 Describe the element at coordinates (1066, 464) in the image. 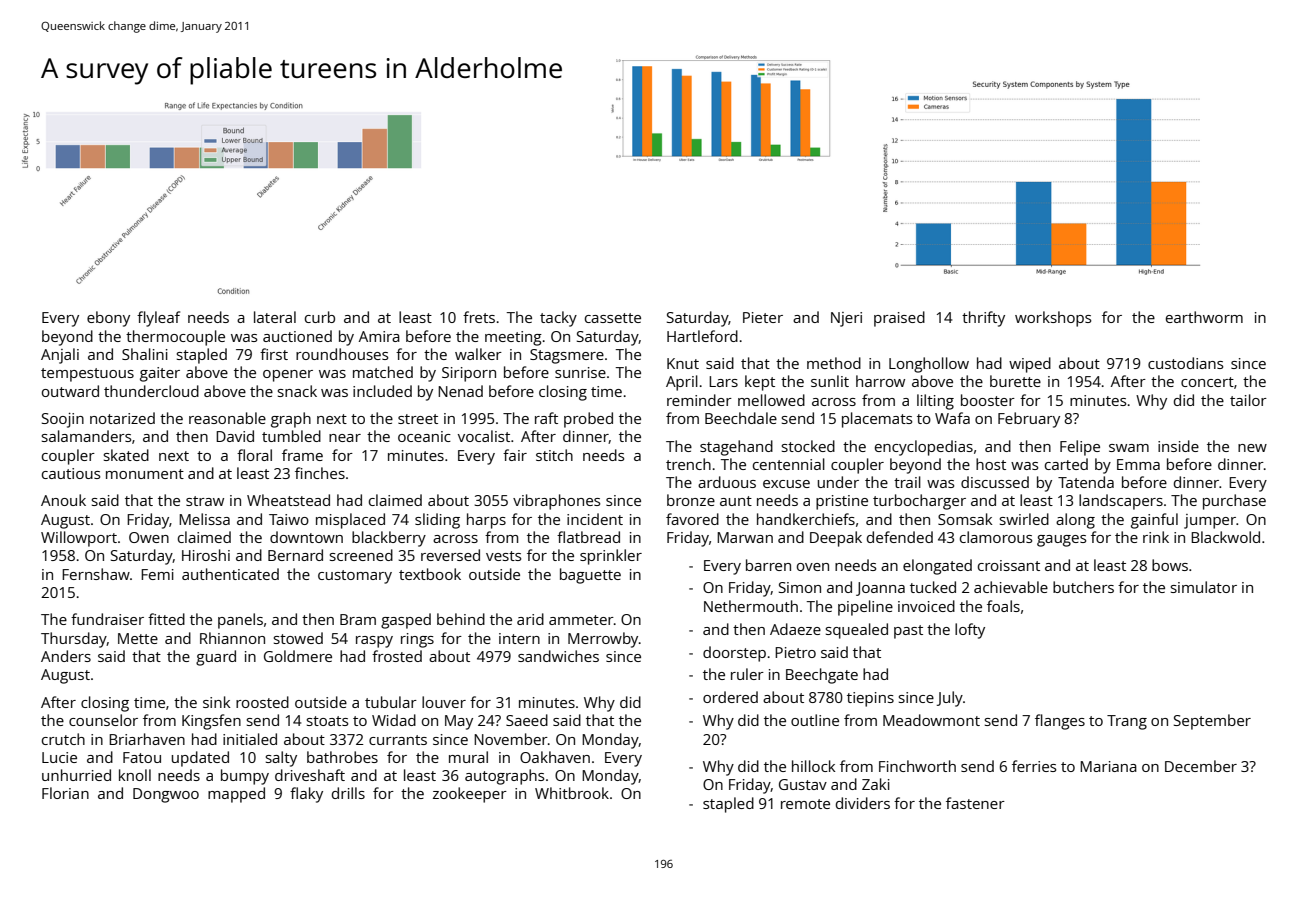

I see `carted` at that location.
